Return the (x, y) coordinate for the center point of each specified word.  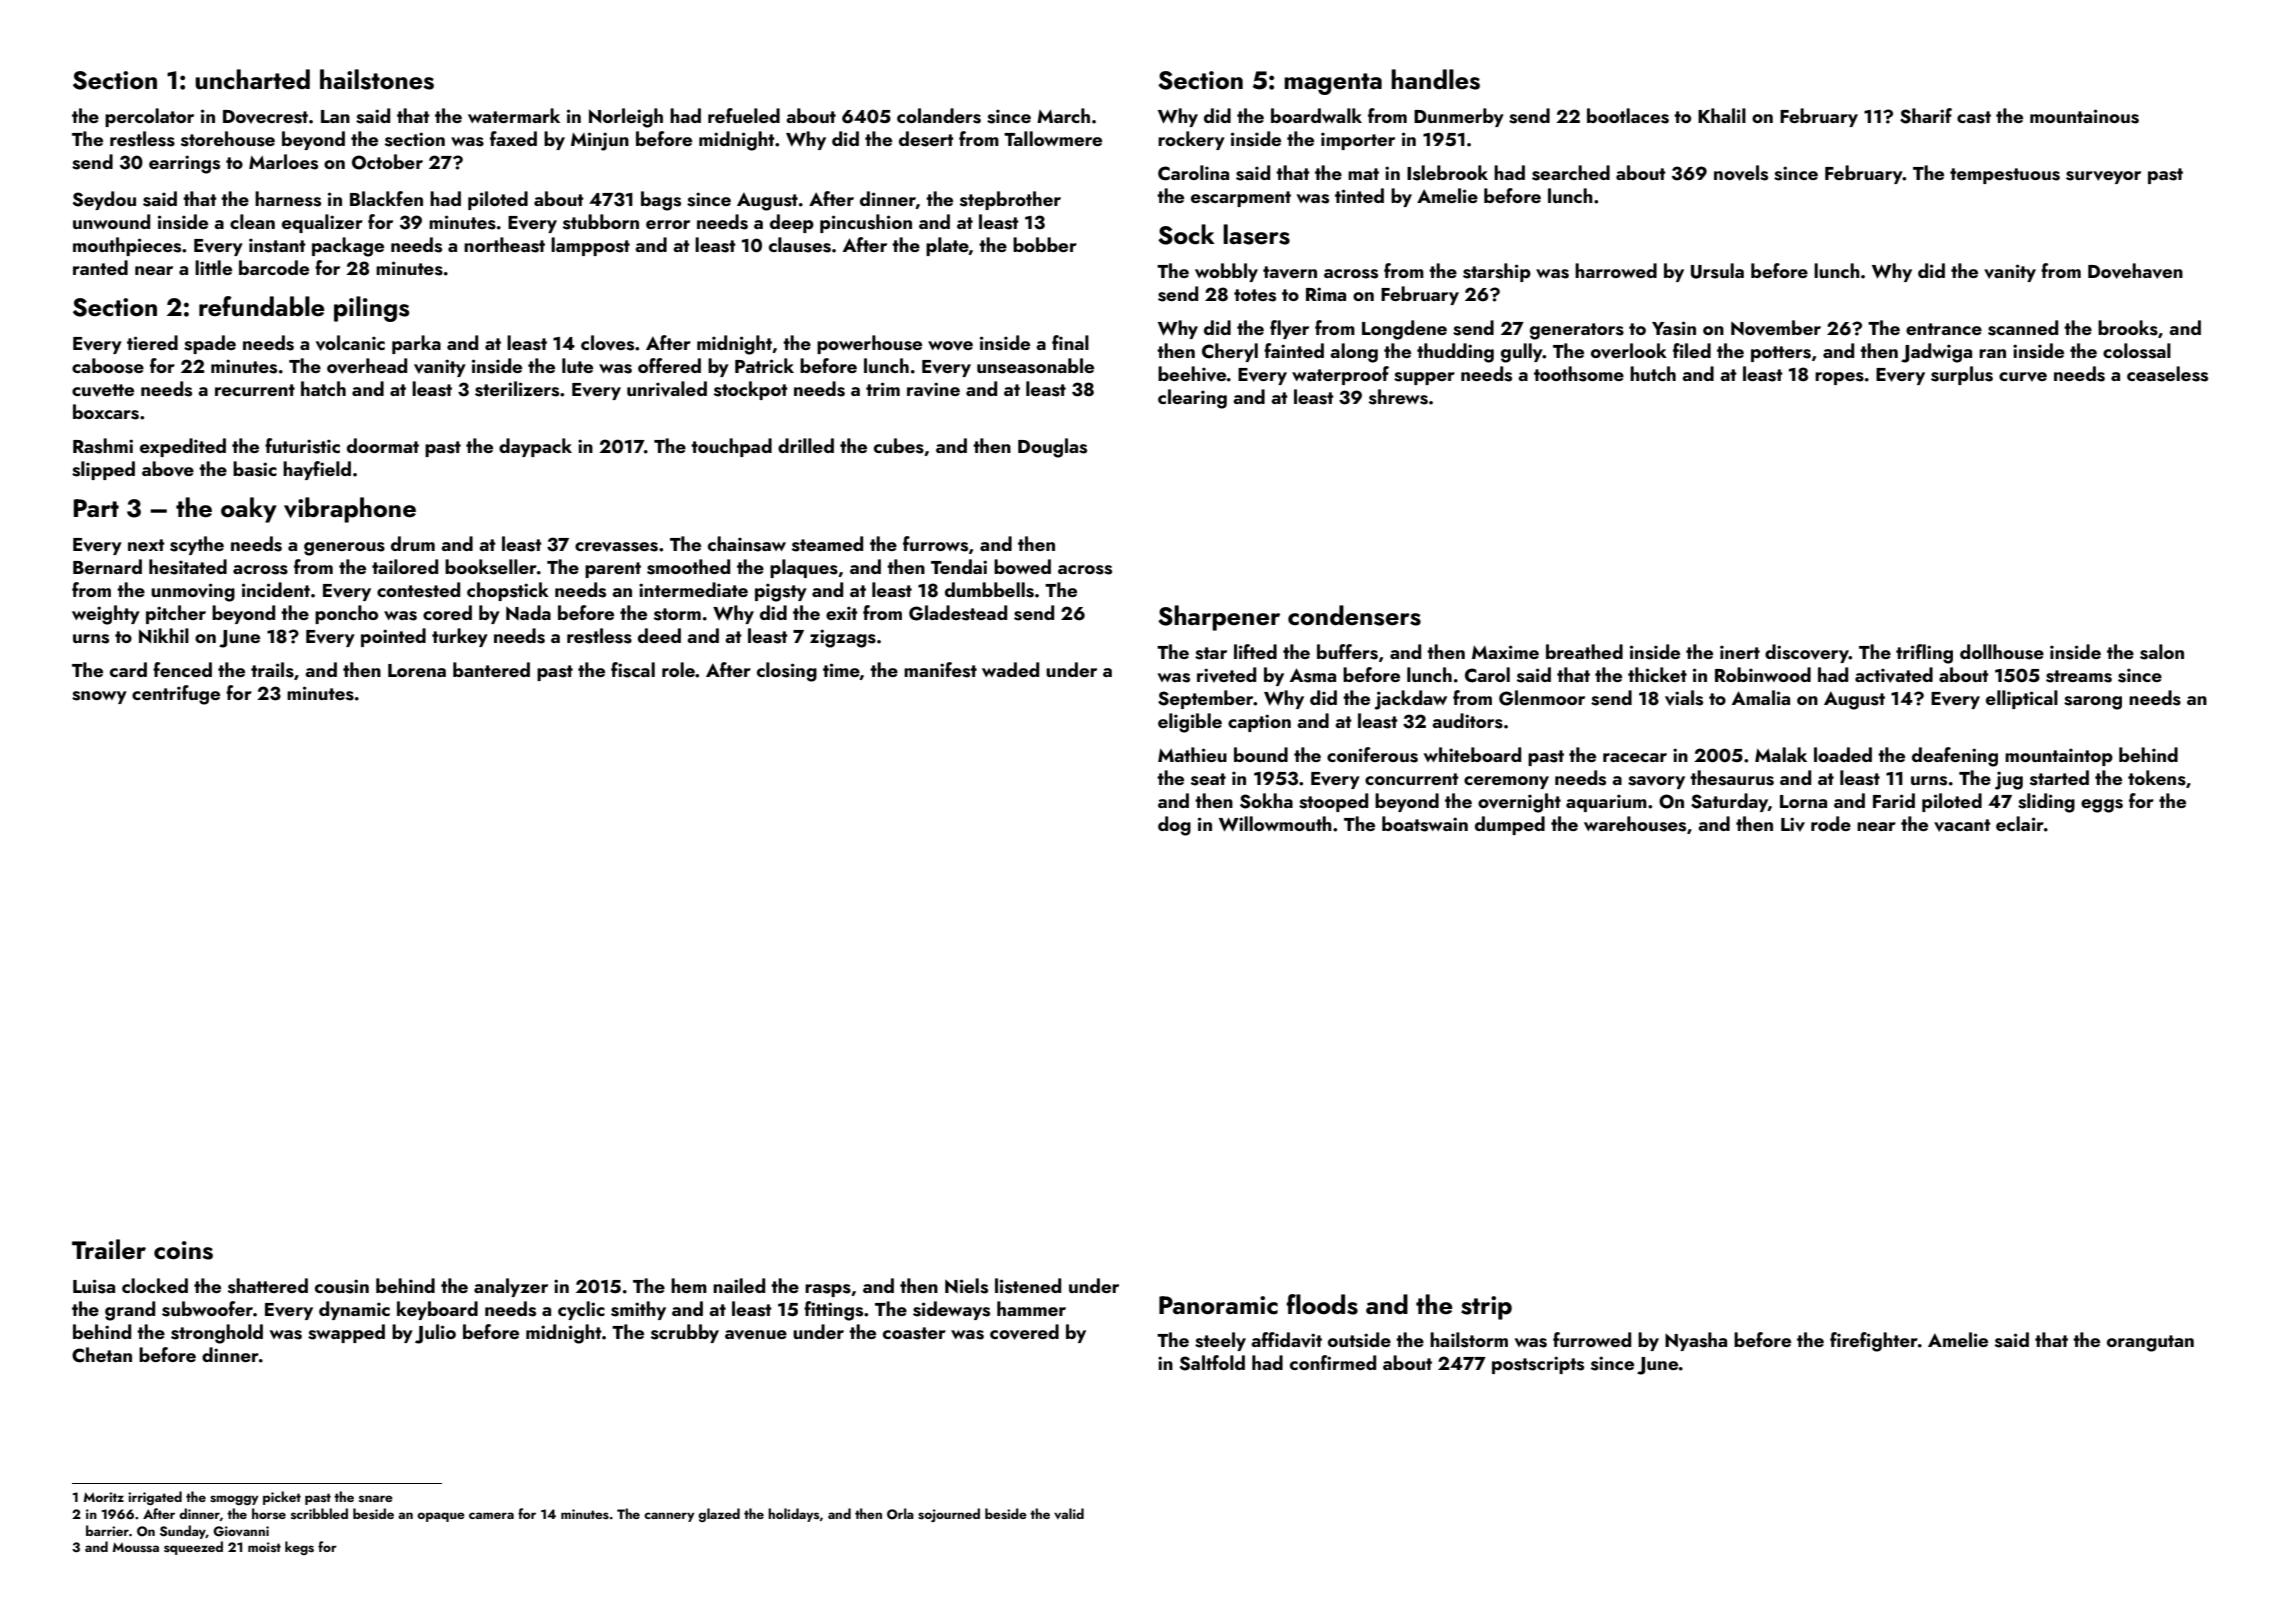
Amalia (1761, 697)
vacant (1962, 825)
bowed (1022, 566)
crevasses (616, 547)
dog (1174, 826)
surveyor (2103, 177)
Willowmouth (1275, 824)
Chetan (102, 1355)
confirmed (1333, 1362)
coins (183, 1250)
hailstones (377, 79)
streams (2079, 676)
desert (926, 139)
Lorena (417, 670)
